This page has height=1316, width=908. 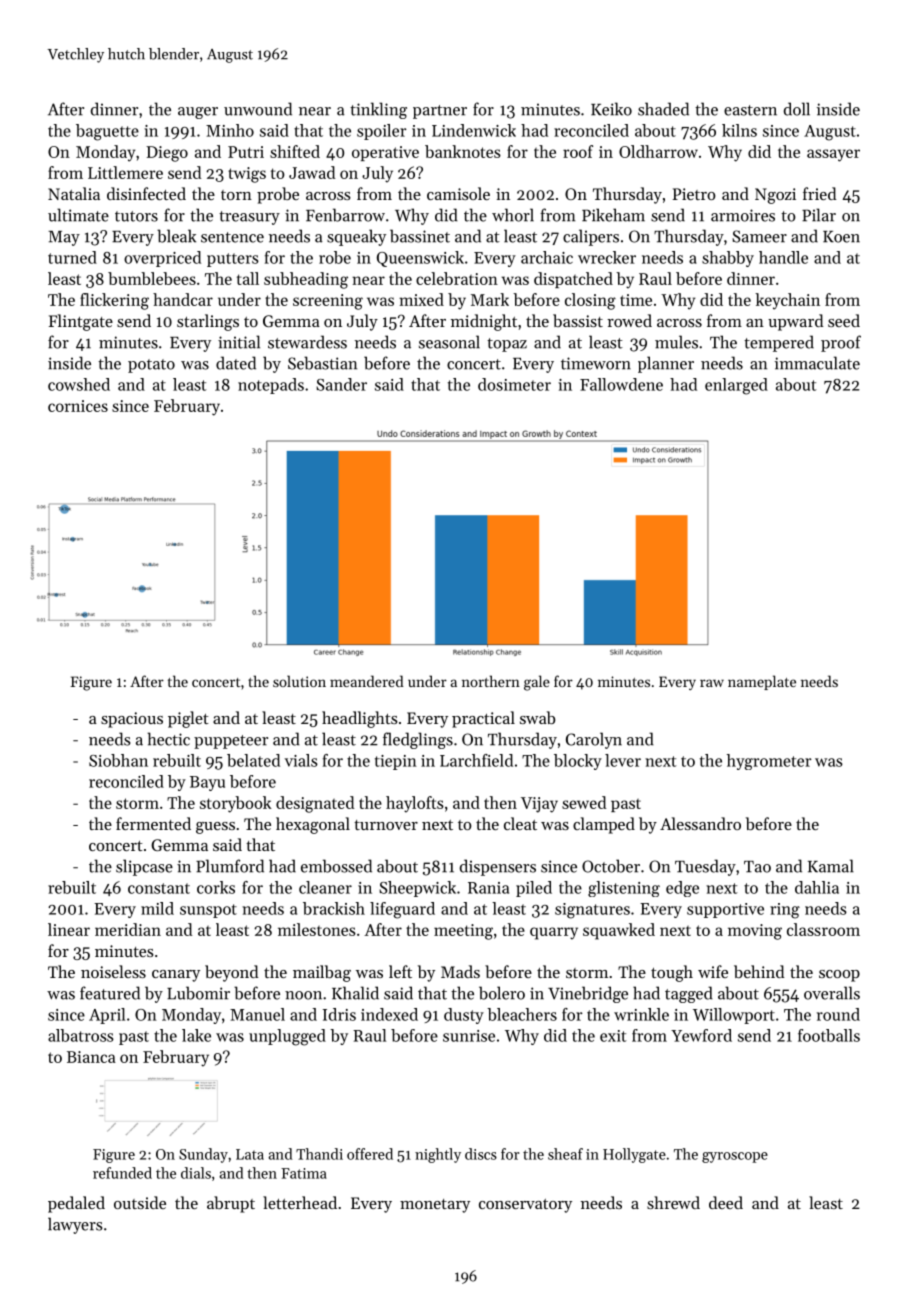 I want to click on handcar, so click(x=183, y=299).
